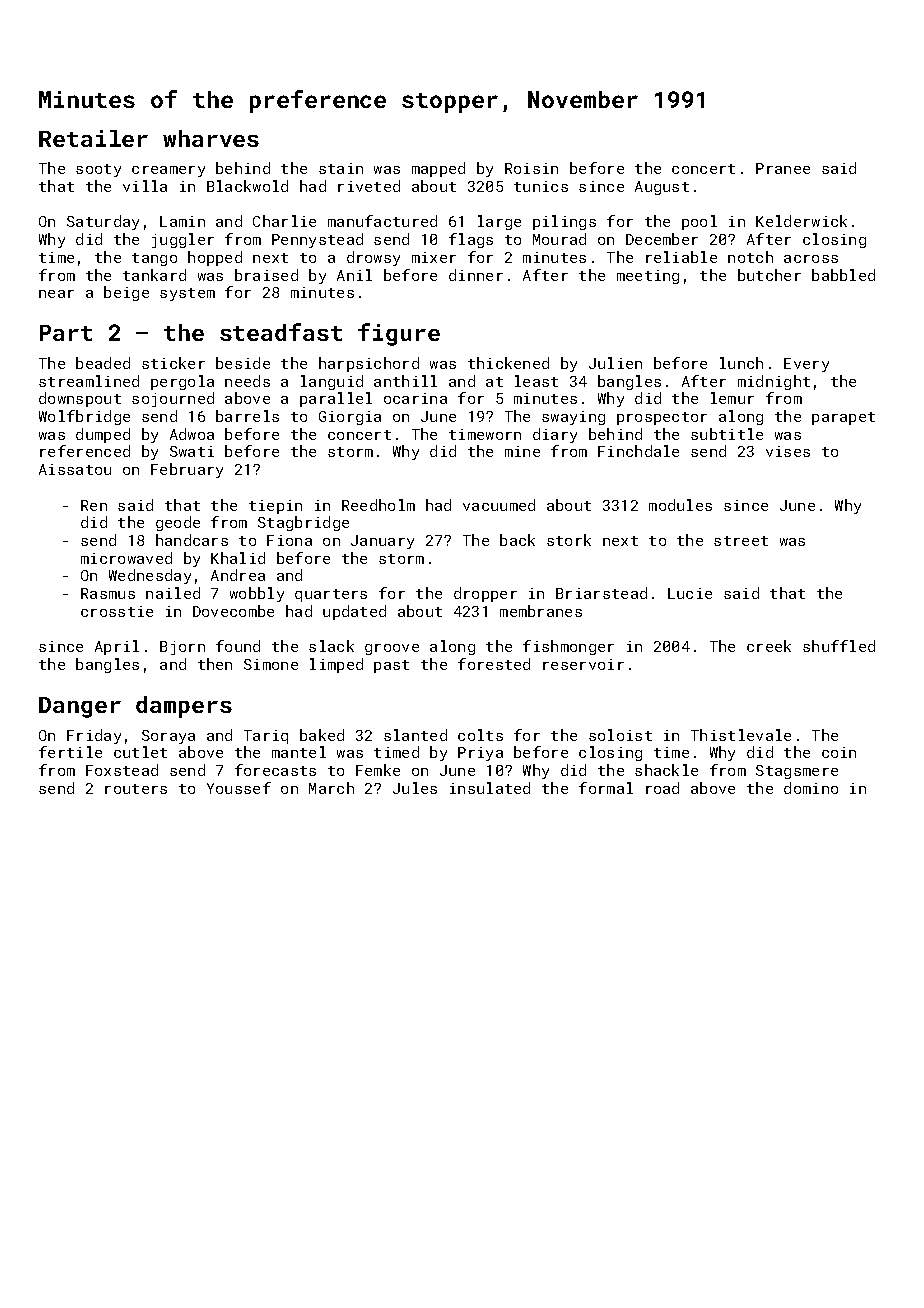 This document has height=1308, width=924. Describe the element at coordinates (801, 221) in the document. I see `Kelderwick` at that location.
